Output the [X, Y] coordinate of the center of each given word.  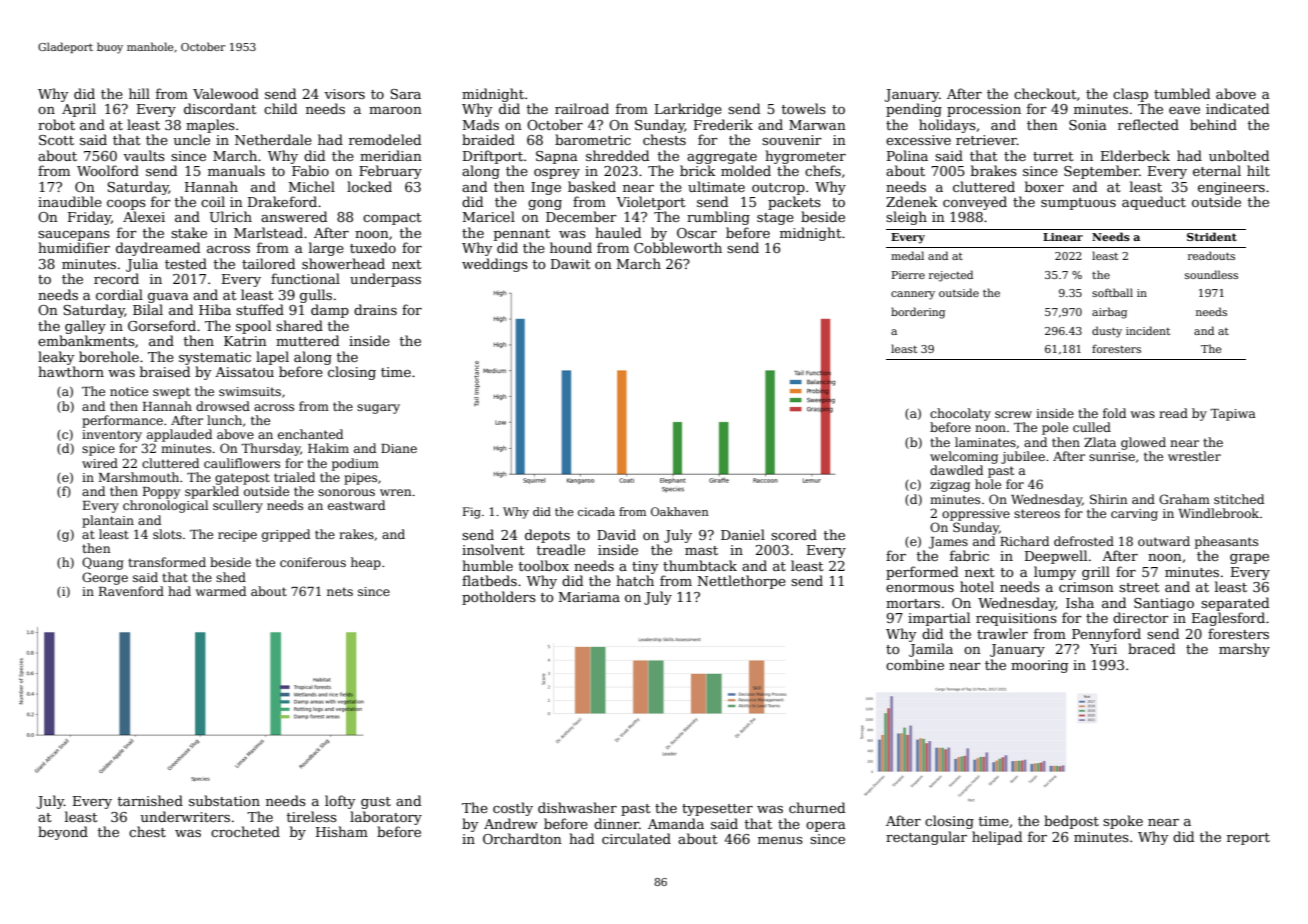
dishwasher [577, 807]
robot [56, 124]
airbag [1109, 313]
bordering [918, 313]
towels [804, 108]
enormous [920, 588]
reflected [1148, 124]
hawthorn [71, 371]
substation [224, 800]
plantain [108, 521]
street [1139, 587]
